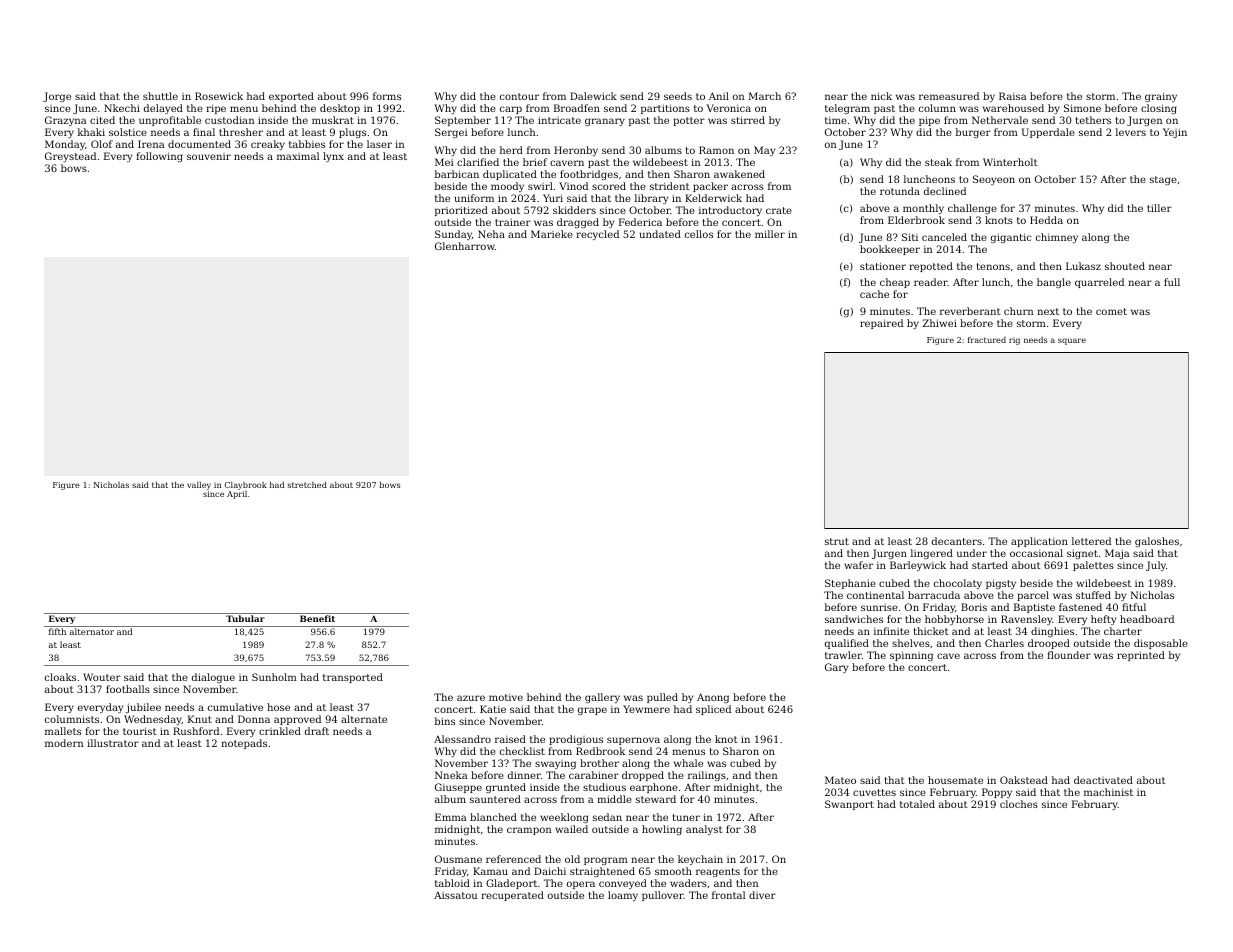 The image size is (1233, 952). Describe the element at coordinates (911, 656) in the screenshot. I see `spinning` at that location.
